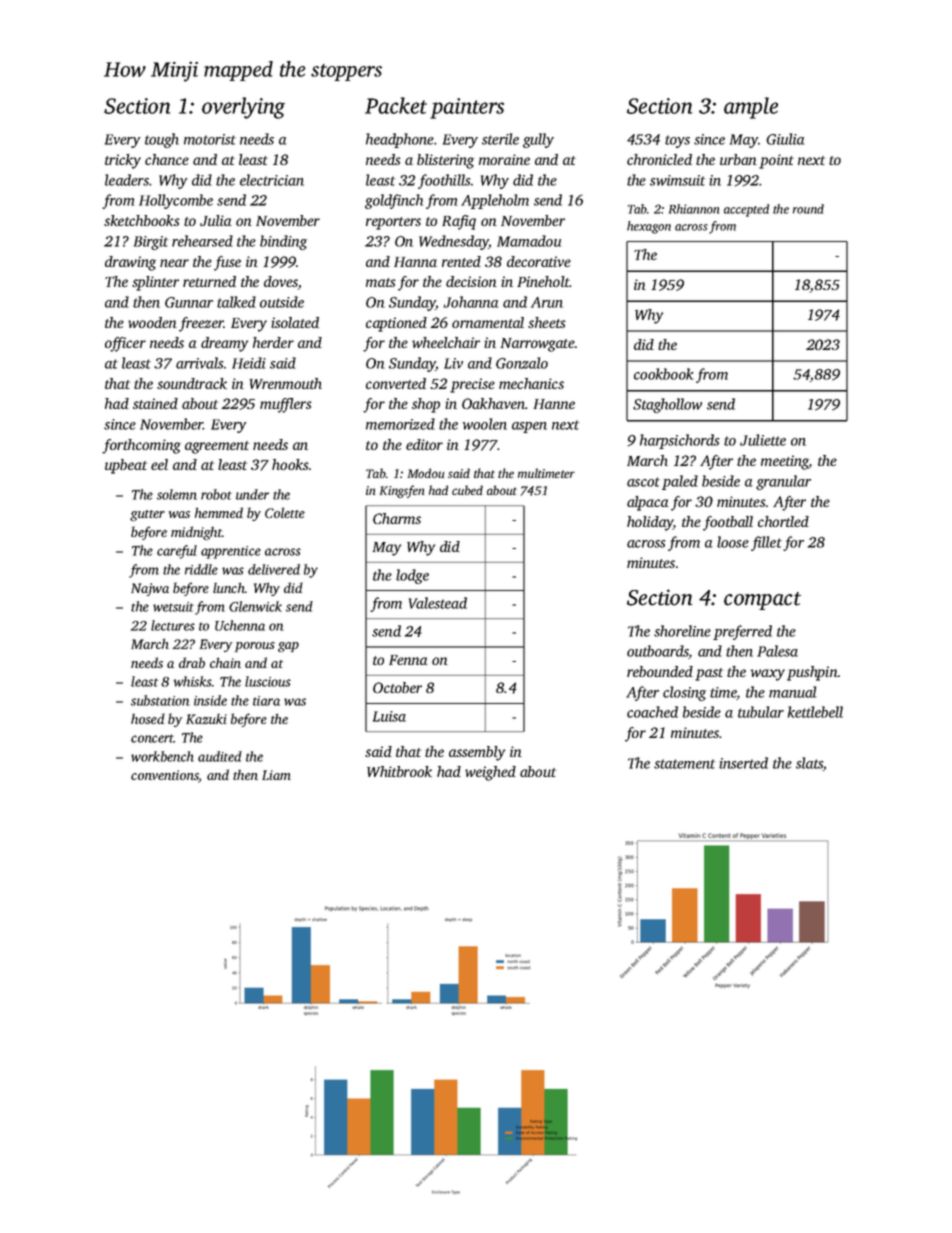  Describe the element at coordinates (743, 763) in the document. I see `inserted` at that location.
